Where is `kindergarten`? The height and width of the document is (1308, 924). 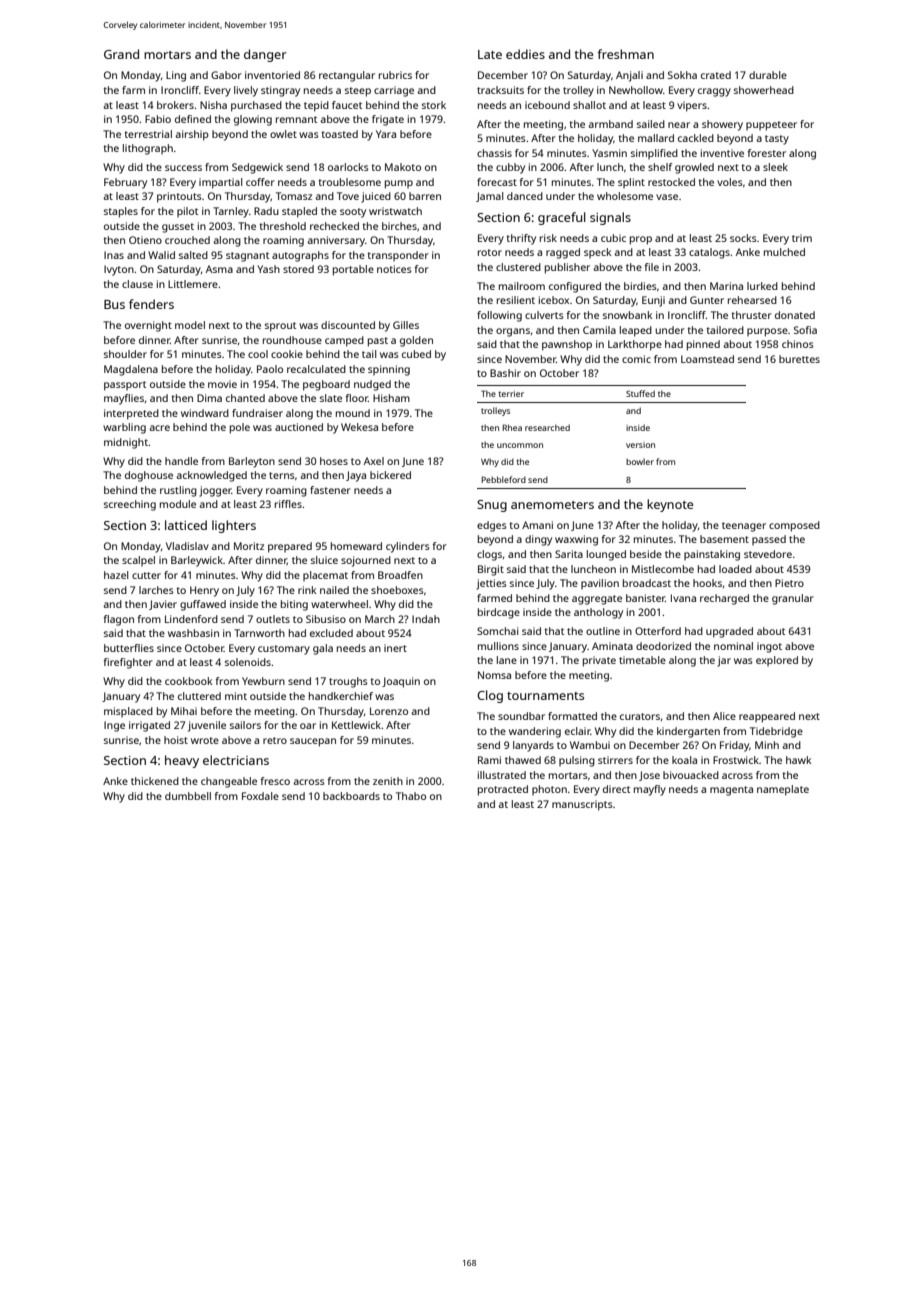
kindergarten is located at coordinates (688, 732).
